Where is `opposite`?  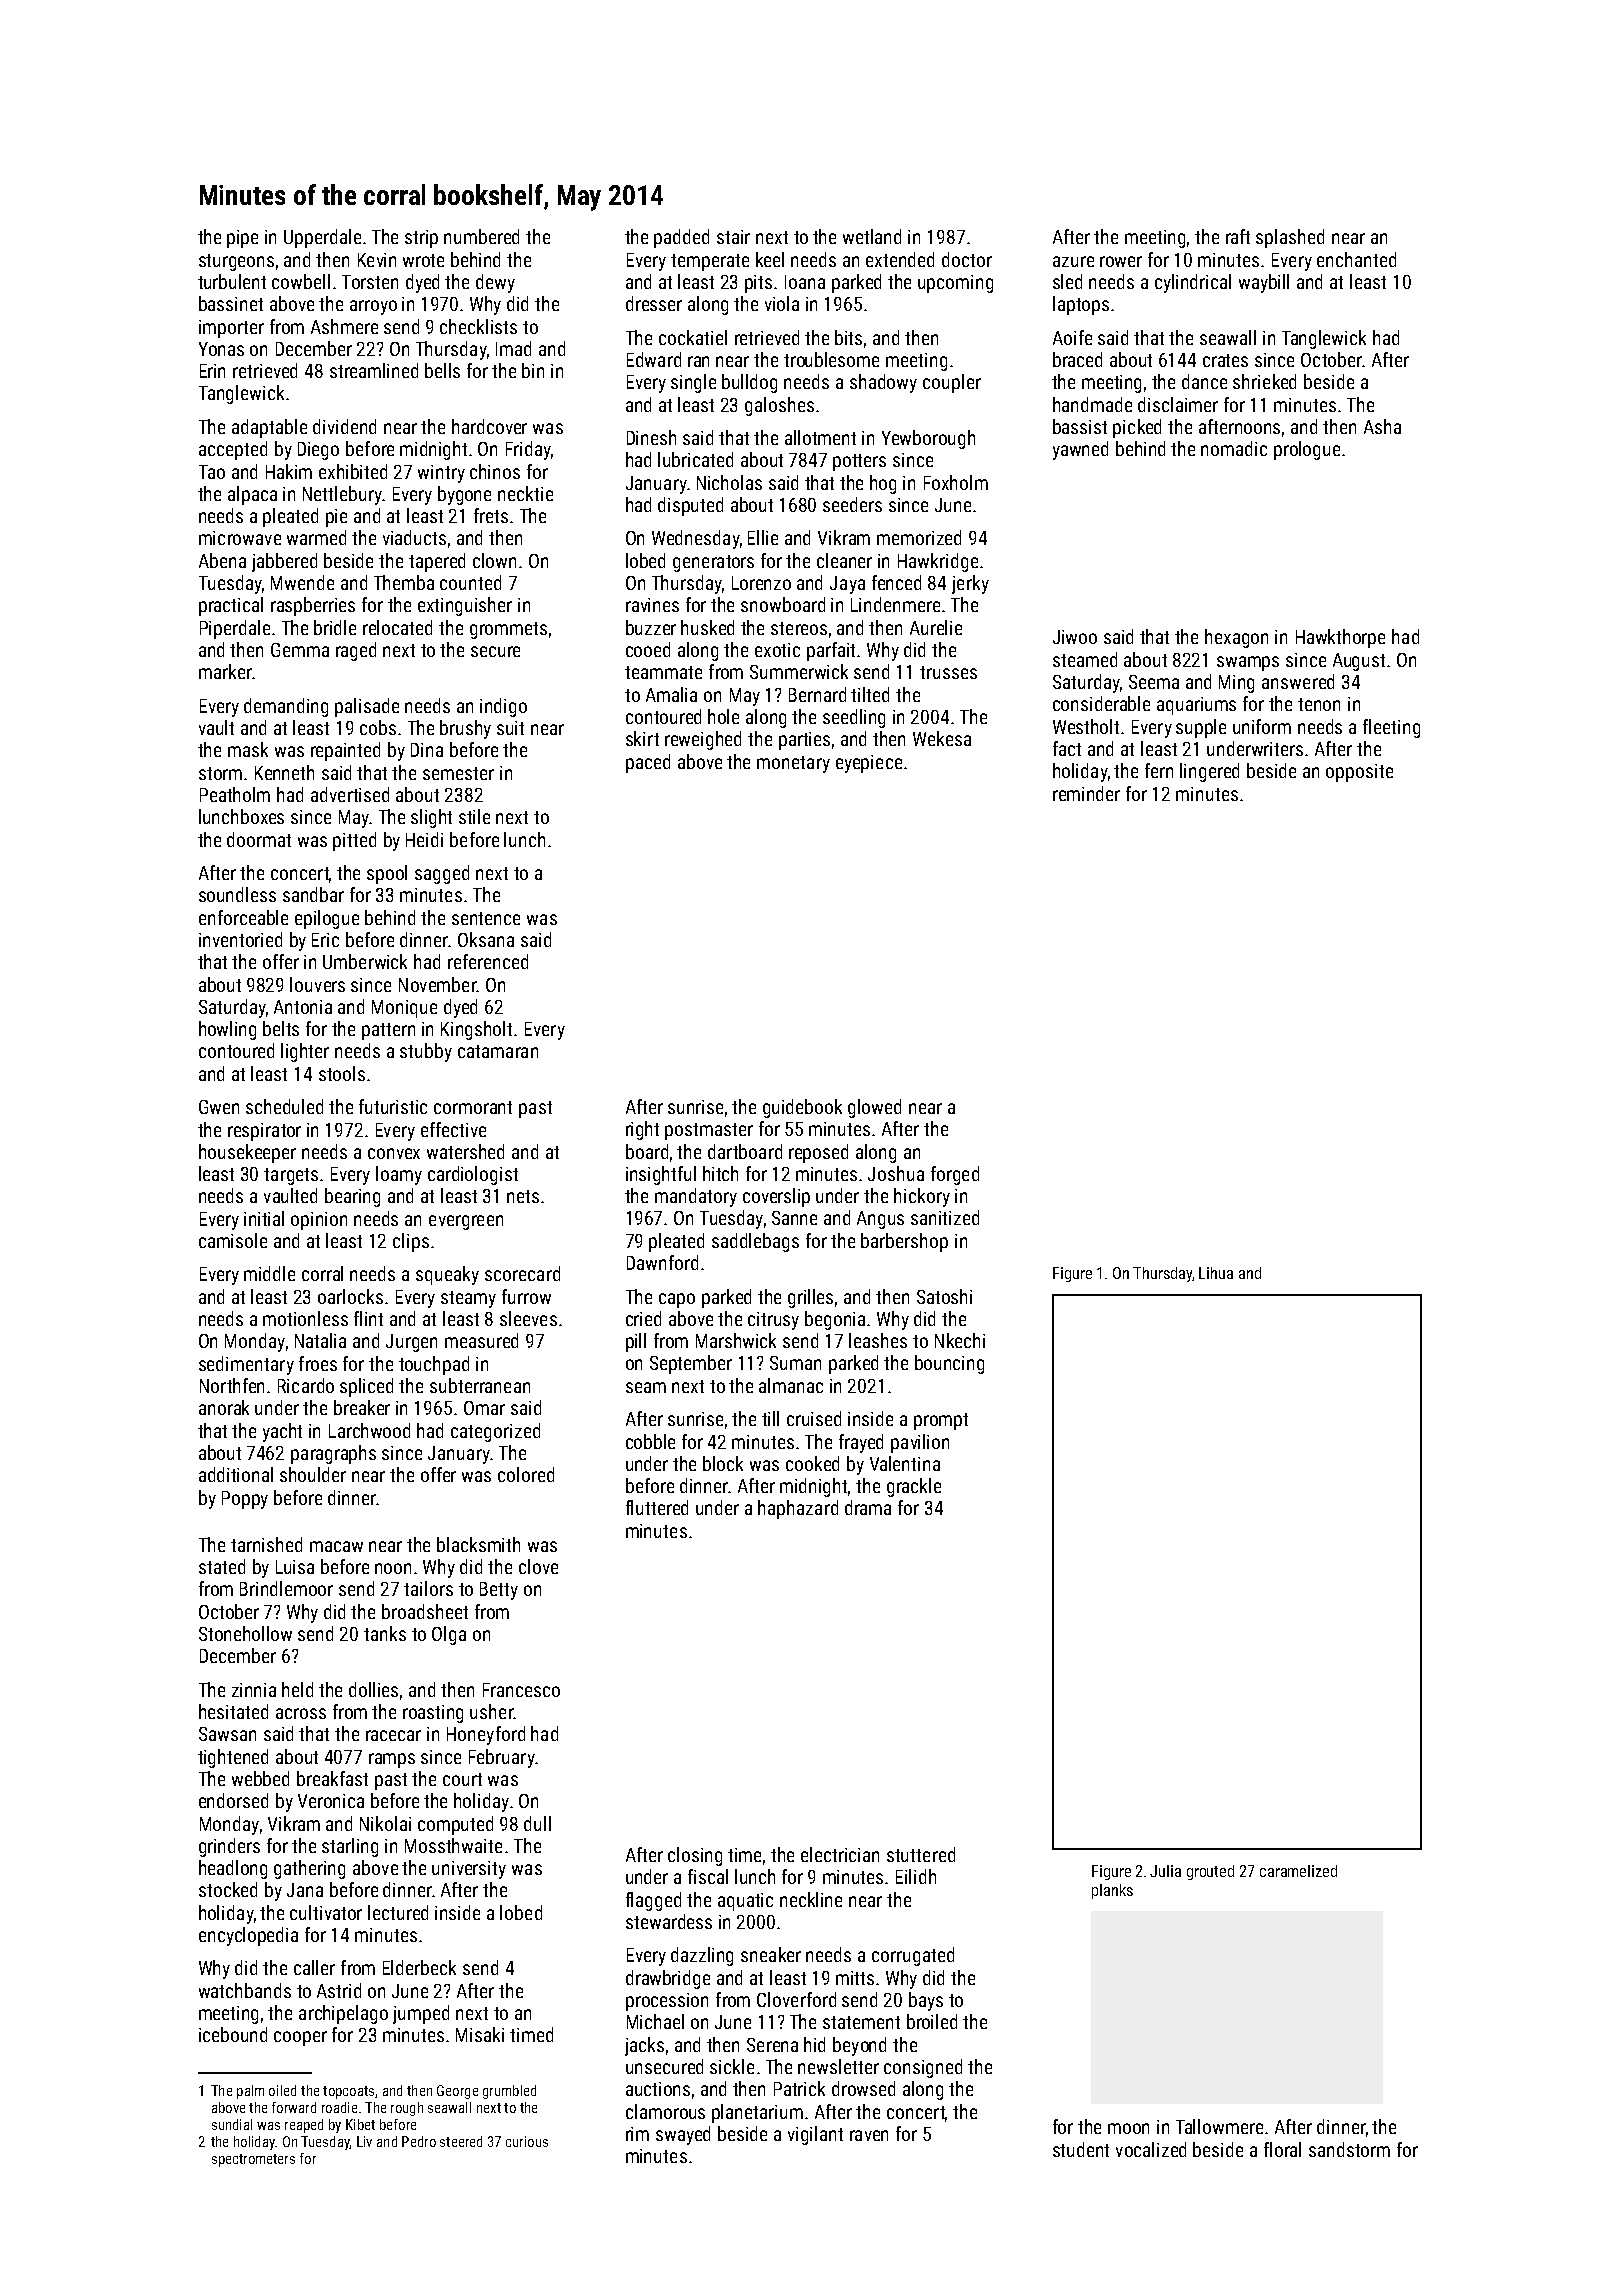
opposite is located at coordinates (1359, 773).
